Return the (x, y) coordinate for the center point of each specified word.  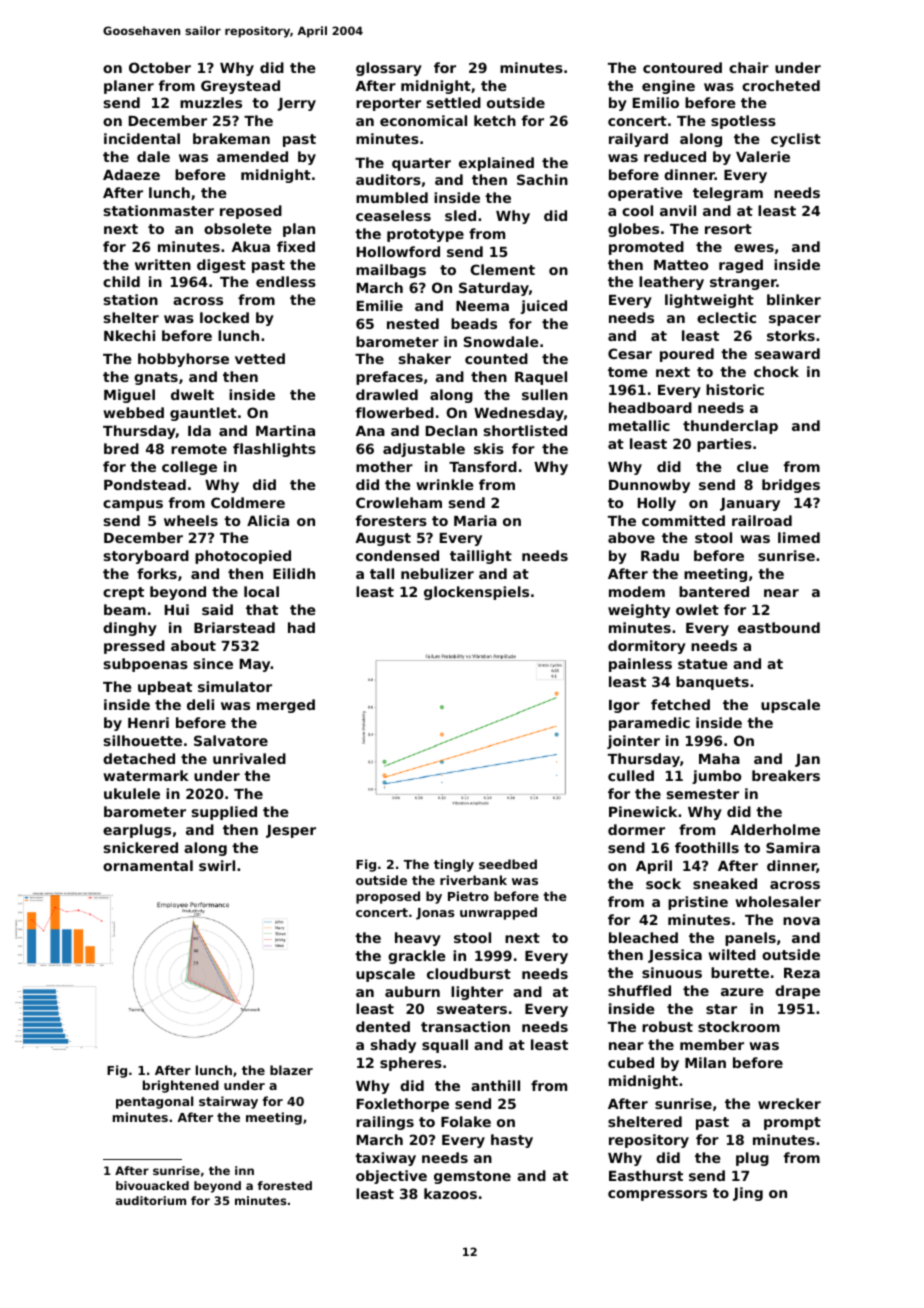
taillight (481, 557)
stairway (228, 1102)
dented (383, 1026)
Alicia (268, 520)
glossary (389, 69)
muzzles (211, 102)
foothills (707, 847)
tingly (454, 865)
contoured (682, 67)
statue (702, 664)
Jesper (291, 831)
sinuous (672, 972)
